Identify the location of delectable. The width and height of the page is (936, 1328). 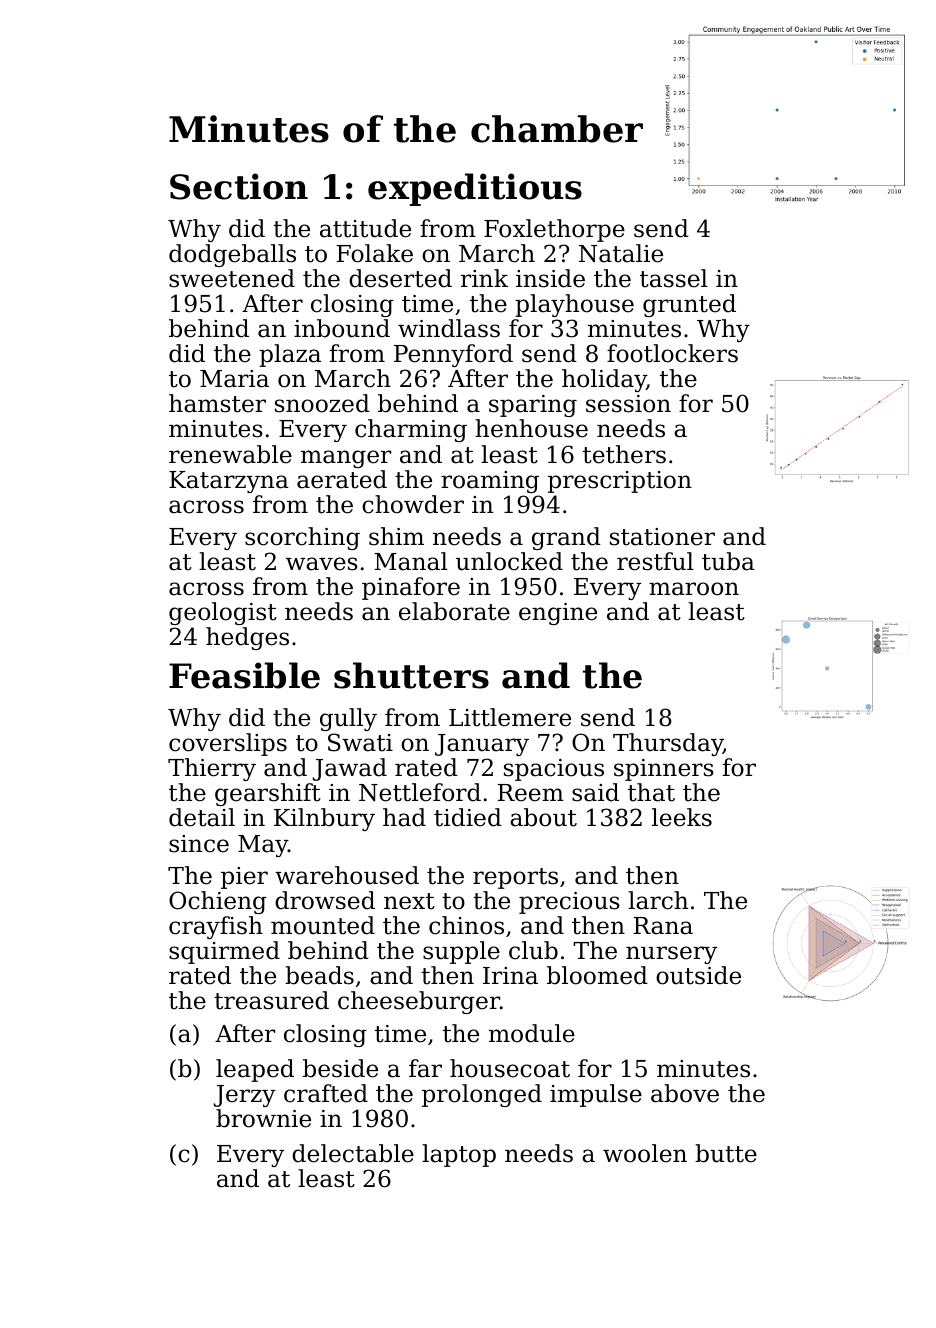
(353, 1153).
